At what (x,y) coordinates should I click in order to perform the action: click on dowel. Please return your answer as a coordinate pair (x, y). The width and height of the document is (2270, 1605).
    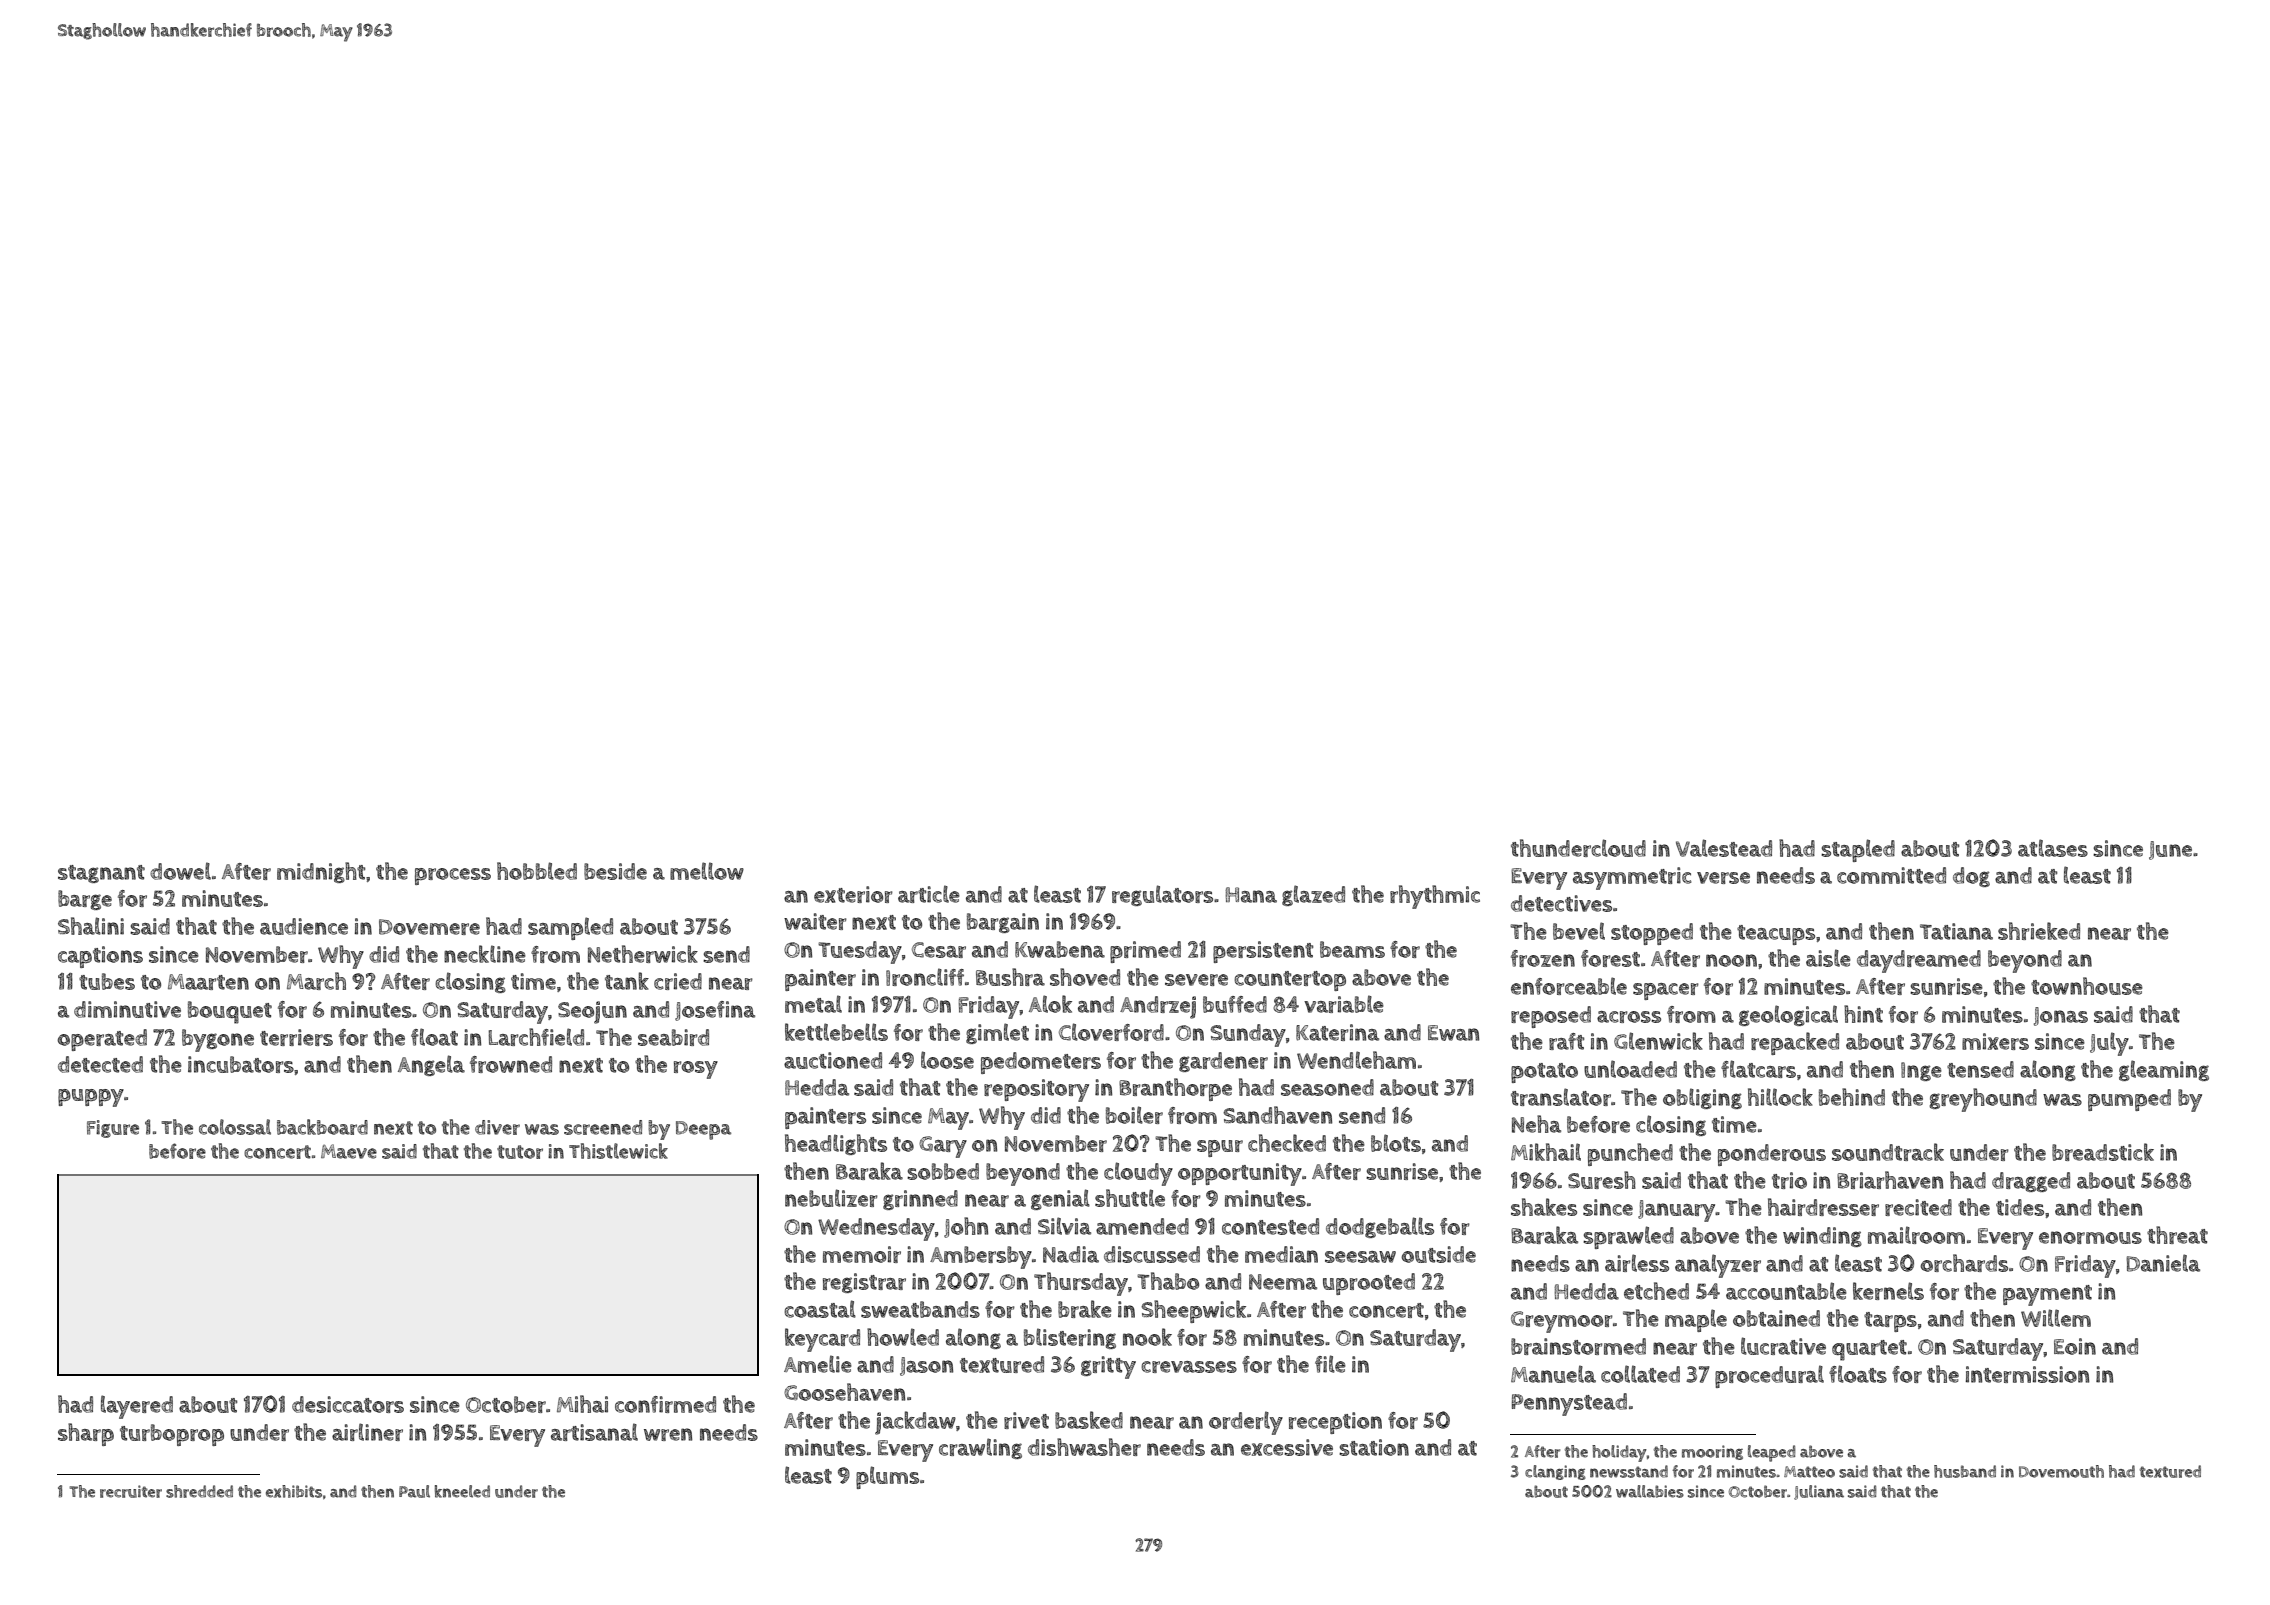
    Looking at the image, I should click on (180, 871).
